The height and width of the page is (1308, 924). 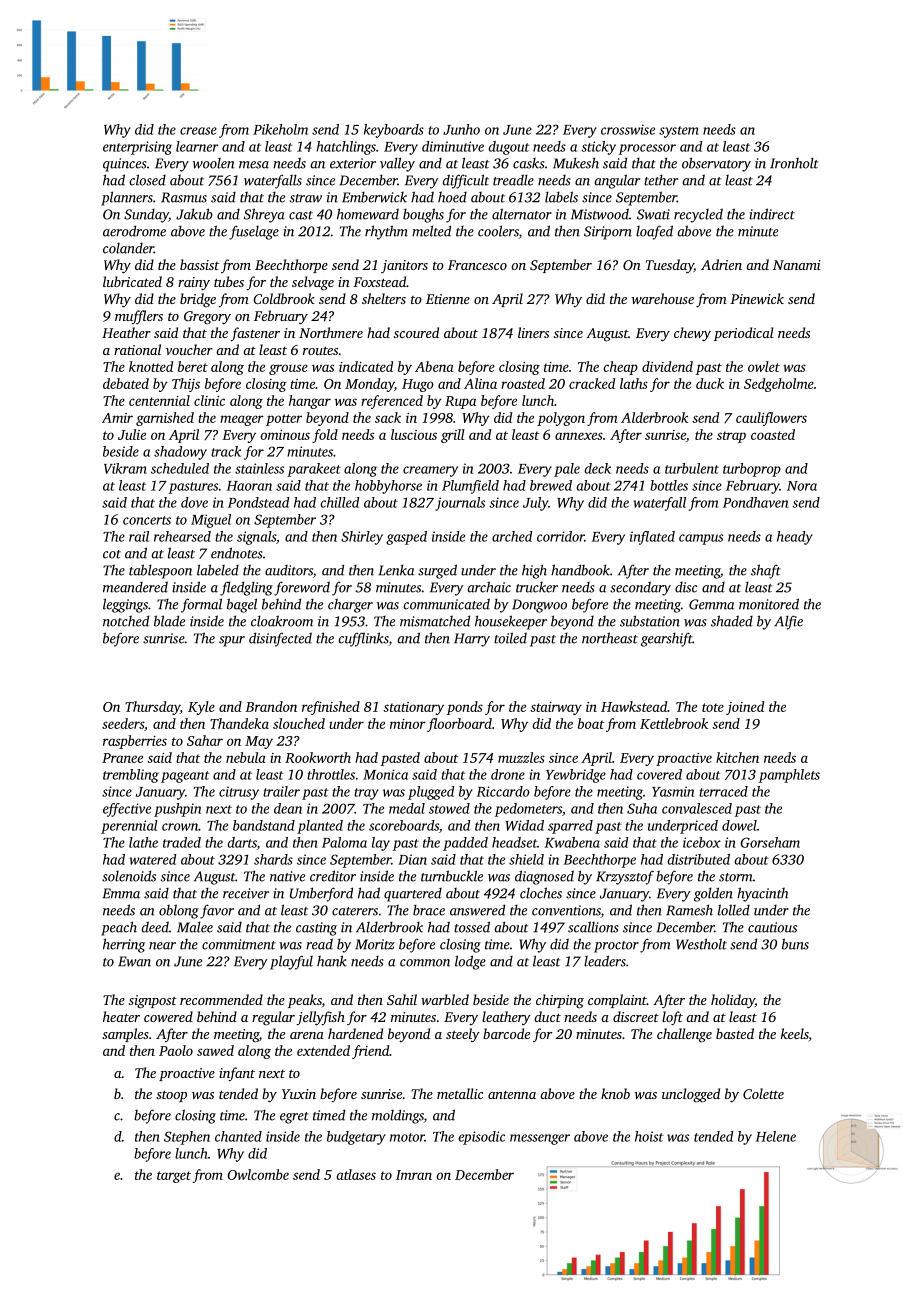 I want to click on Colette, so click(x=763, y=1093).
